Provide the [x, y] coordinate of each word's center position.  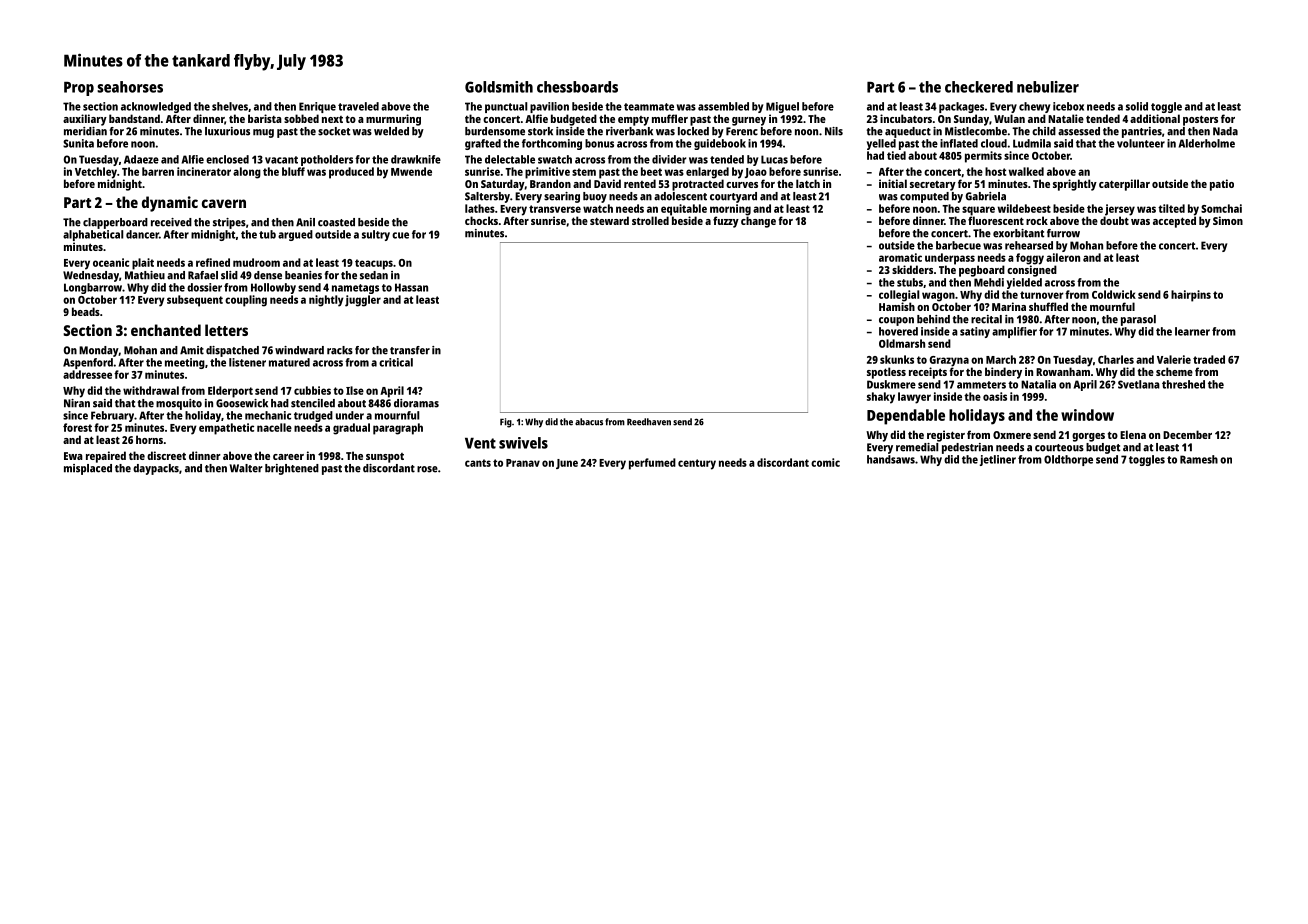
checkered [979, 87]
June [567, 464]
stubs [910, 282]
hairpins [1191, 296]
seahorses [130, 87]
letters [226, 330]
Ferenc [742, 131]
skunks [897, 359]
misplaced [88, 469]
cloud [994, 143]
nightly [326, 301]
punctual [506, 107]
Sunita [78, 143]
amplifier [1014, 332]
